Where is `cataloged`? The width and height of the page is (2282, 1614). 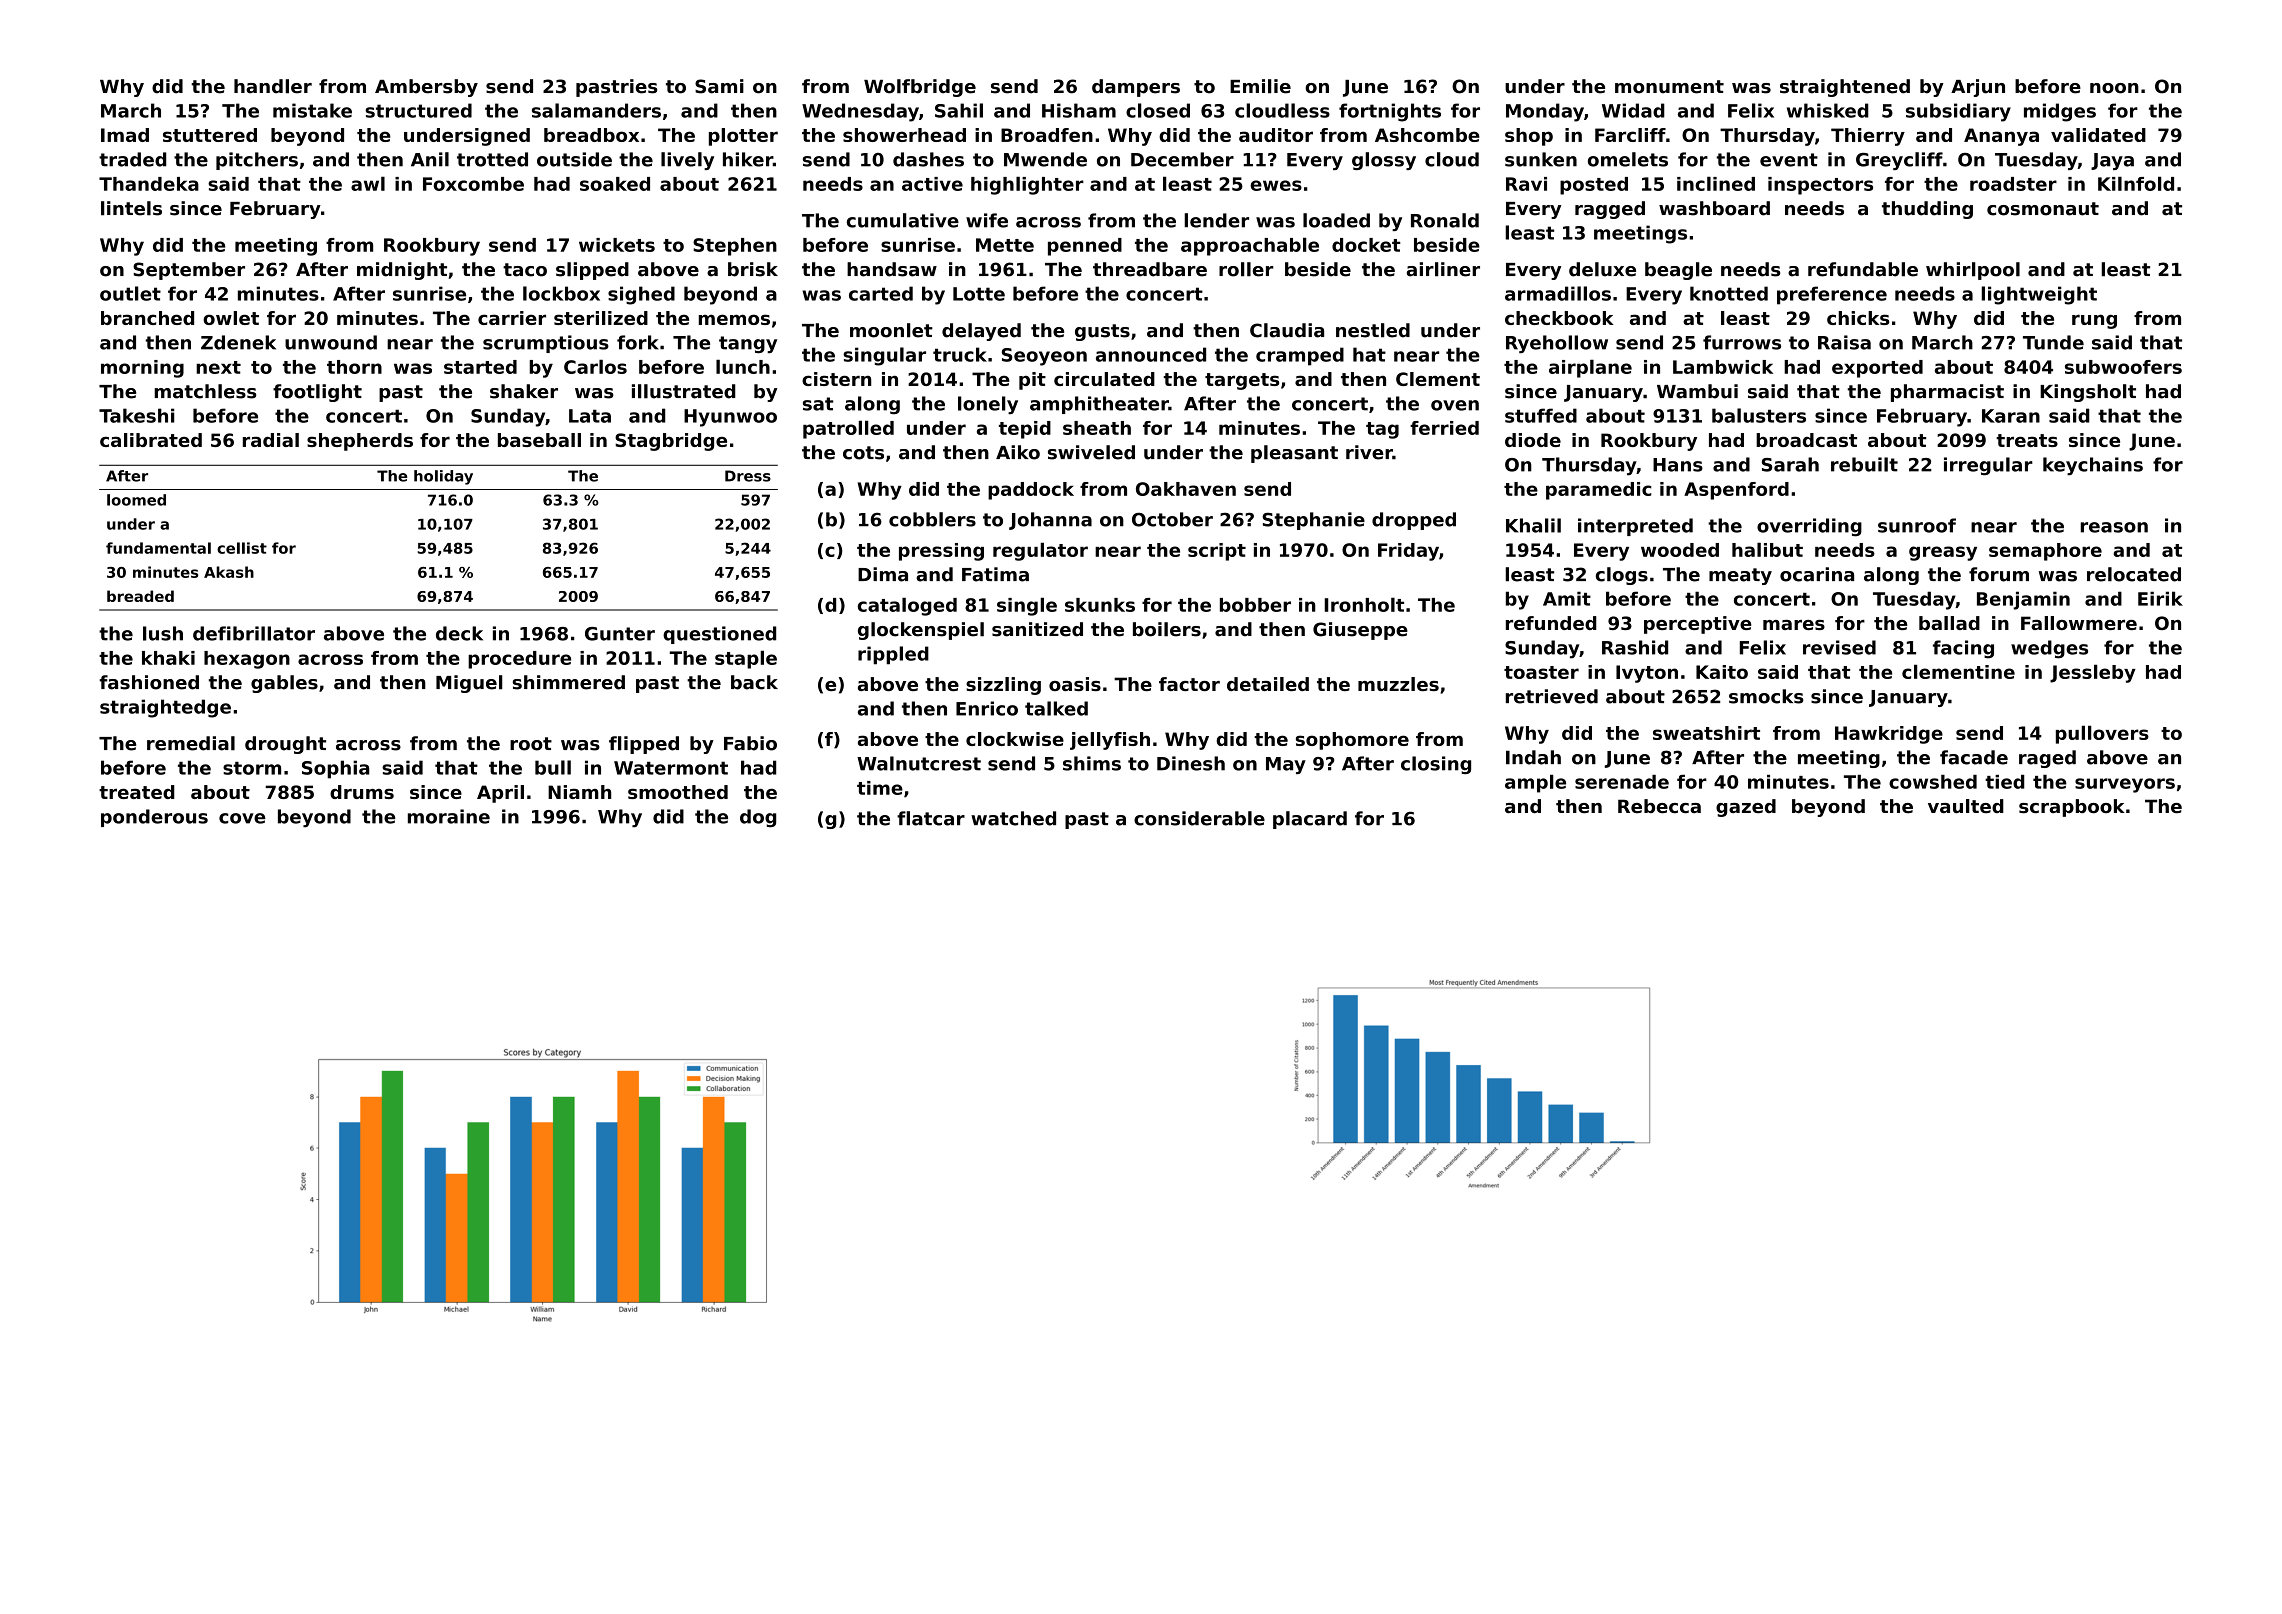 cataloged is located at coordinates (907, 606).
